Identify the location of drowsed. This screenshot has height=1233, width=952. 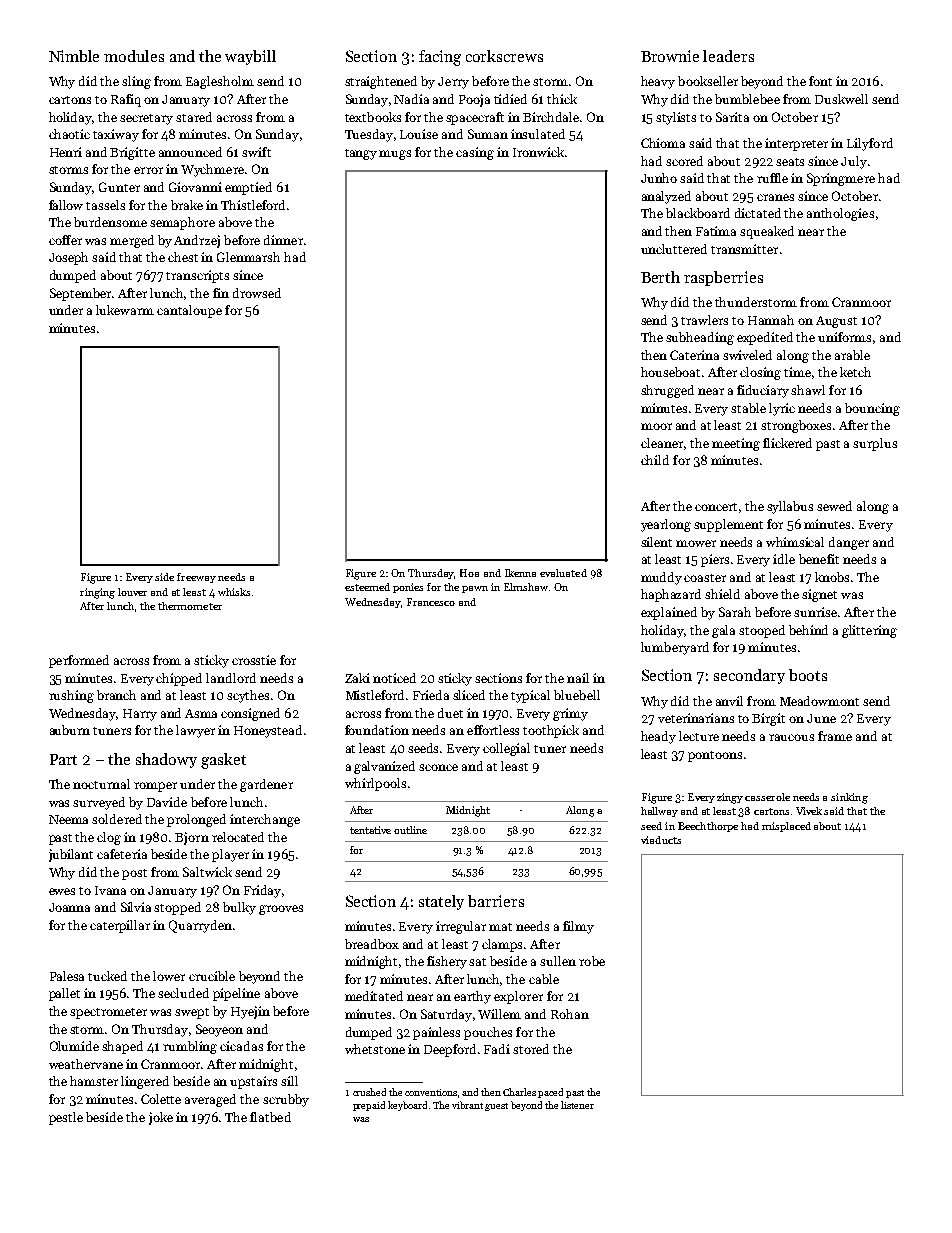
(257, 293).
